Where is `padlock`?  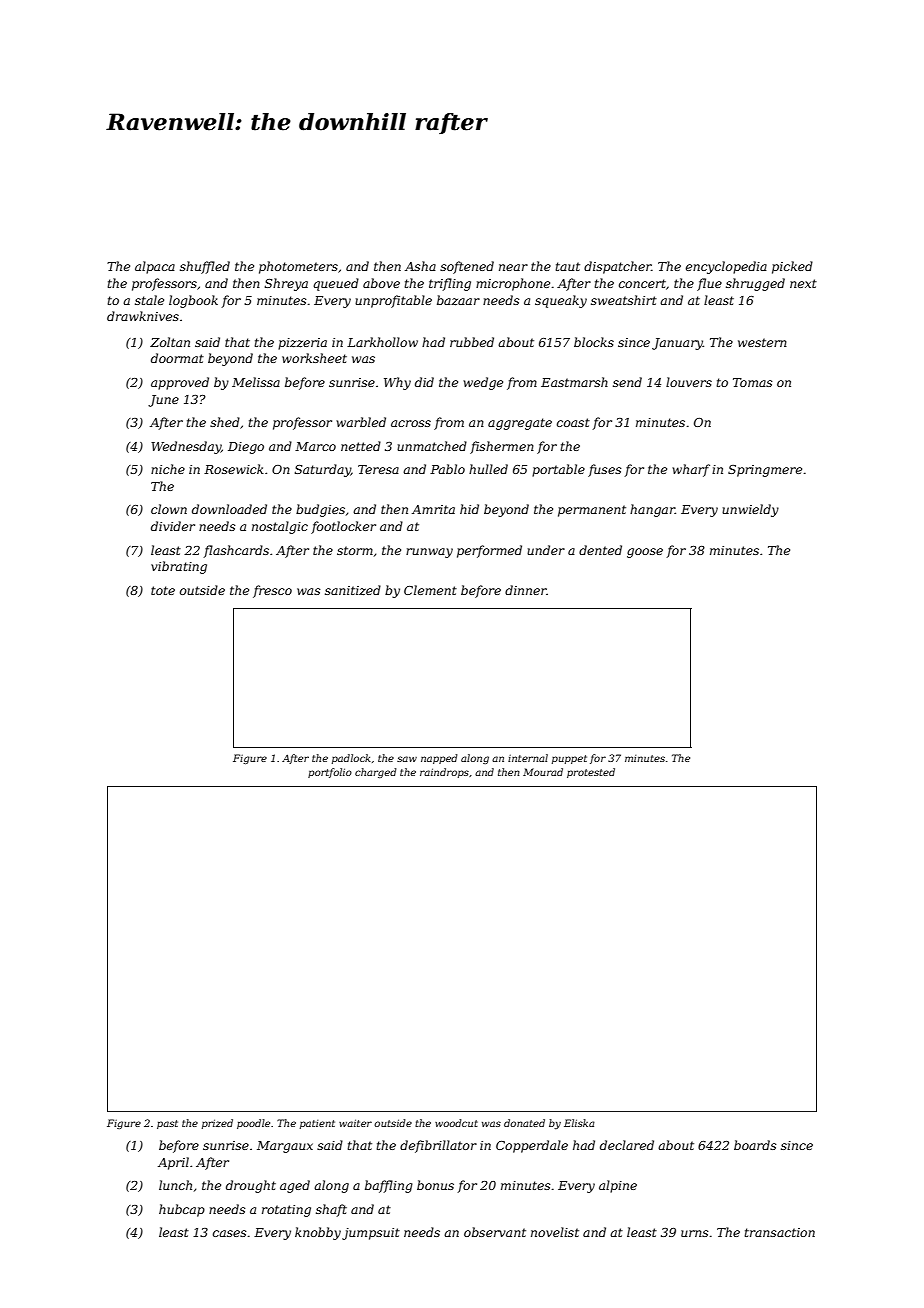 padlock is located at coordinates (351, 759).
